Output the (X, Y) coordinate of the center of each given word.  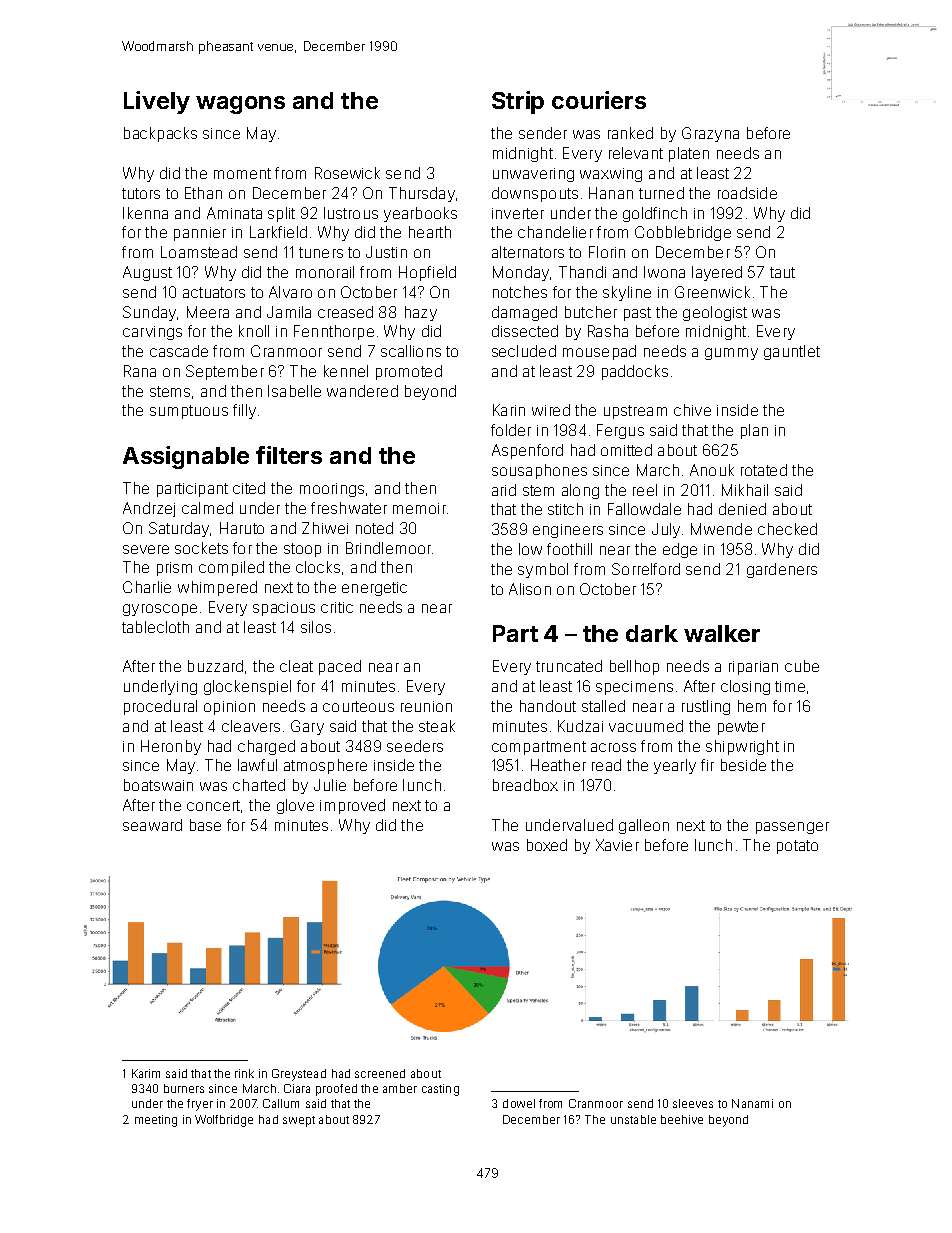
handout (548, 706)
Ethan (203, 193)
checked (787, 529)
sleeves (693, 1103)
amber (400, 1088)
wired (551, 410)
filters (289, 455)
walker (722, 633)
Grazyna (710, 134)
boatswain (158, 785)
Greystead (299, 1075)
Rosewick (347, 173)
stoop (302, 550)
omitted (626, 450)
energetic (374, 589)
